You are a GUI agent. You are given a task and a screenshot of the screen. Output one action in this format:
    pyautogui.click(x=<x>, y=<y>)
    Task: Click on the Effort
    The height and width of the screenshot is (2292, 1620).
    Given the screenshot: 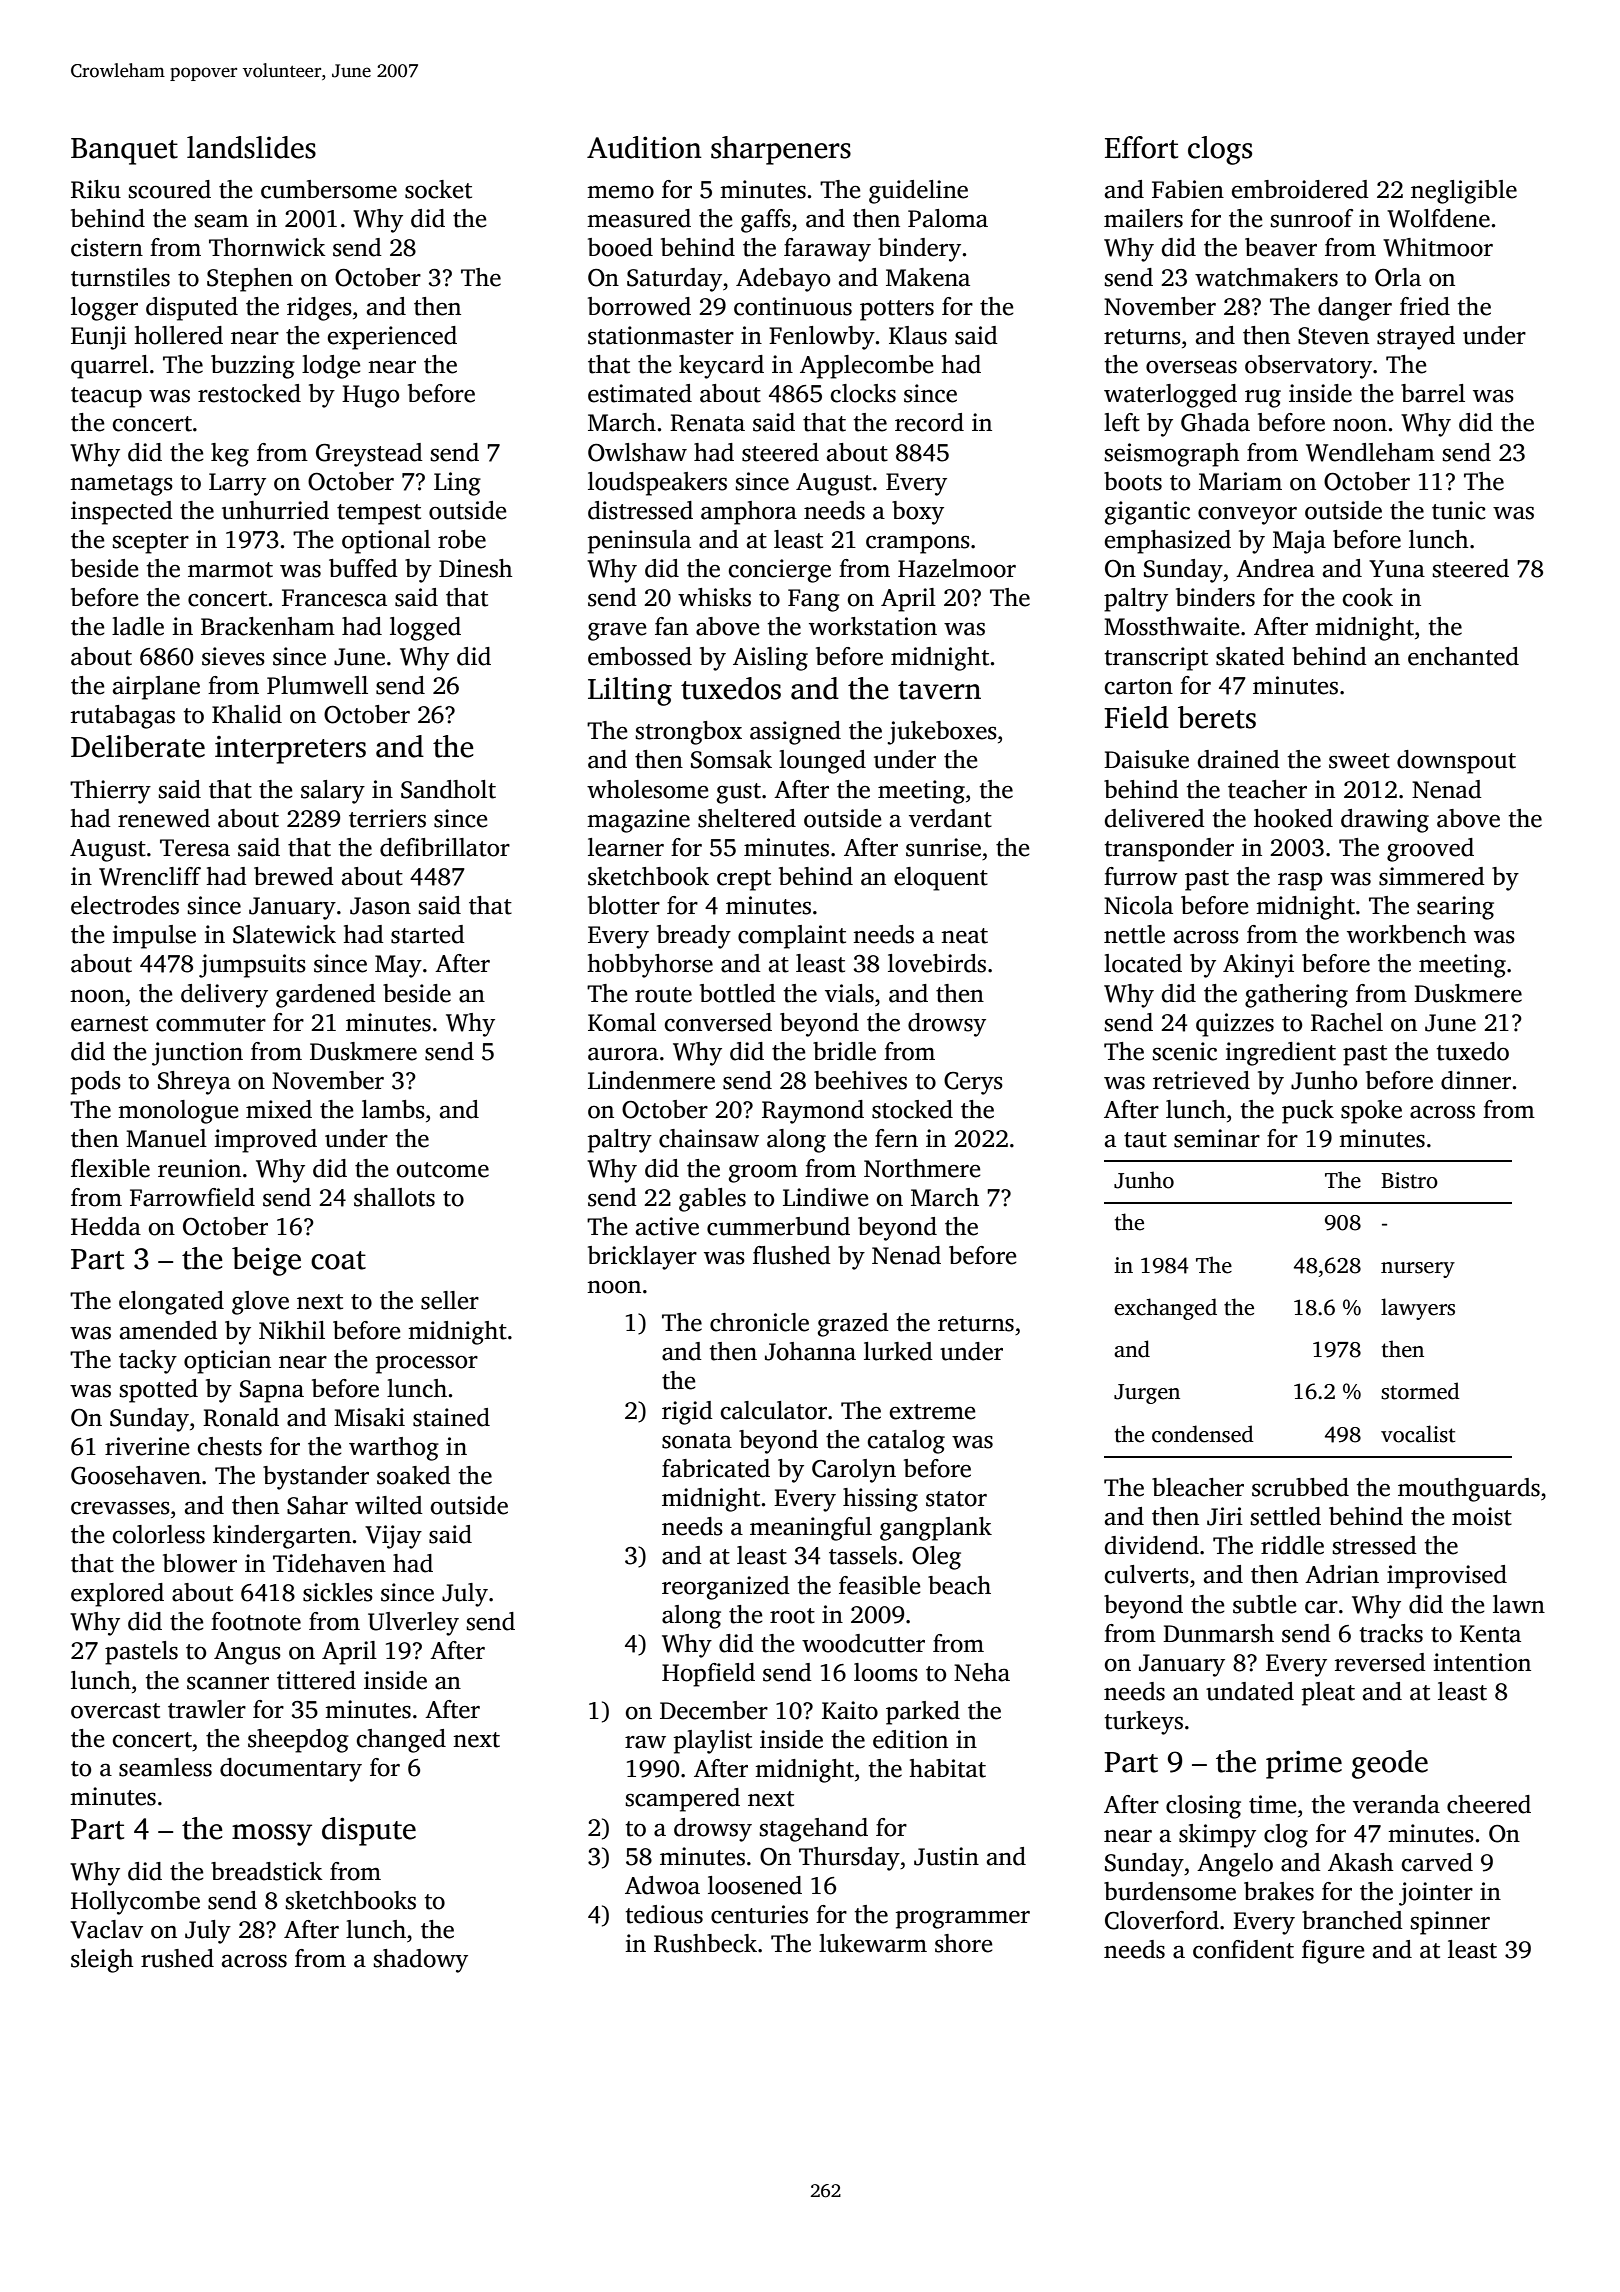 What is the action you would take?
    pyautogui.click(x=1141, y=147)
